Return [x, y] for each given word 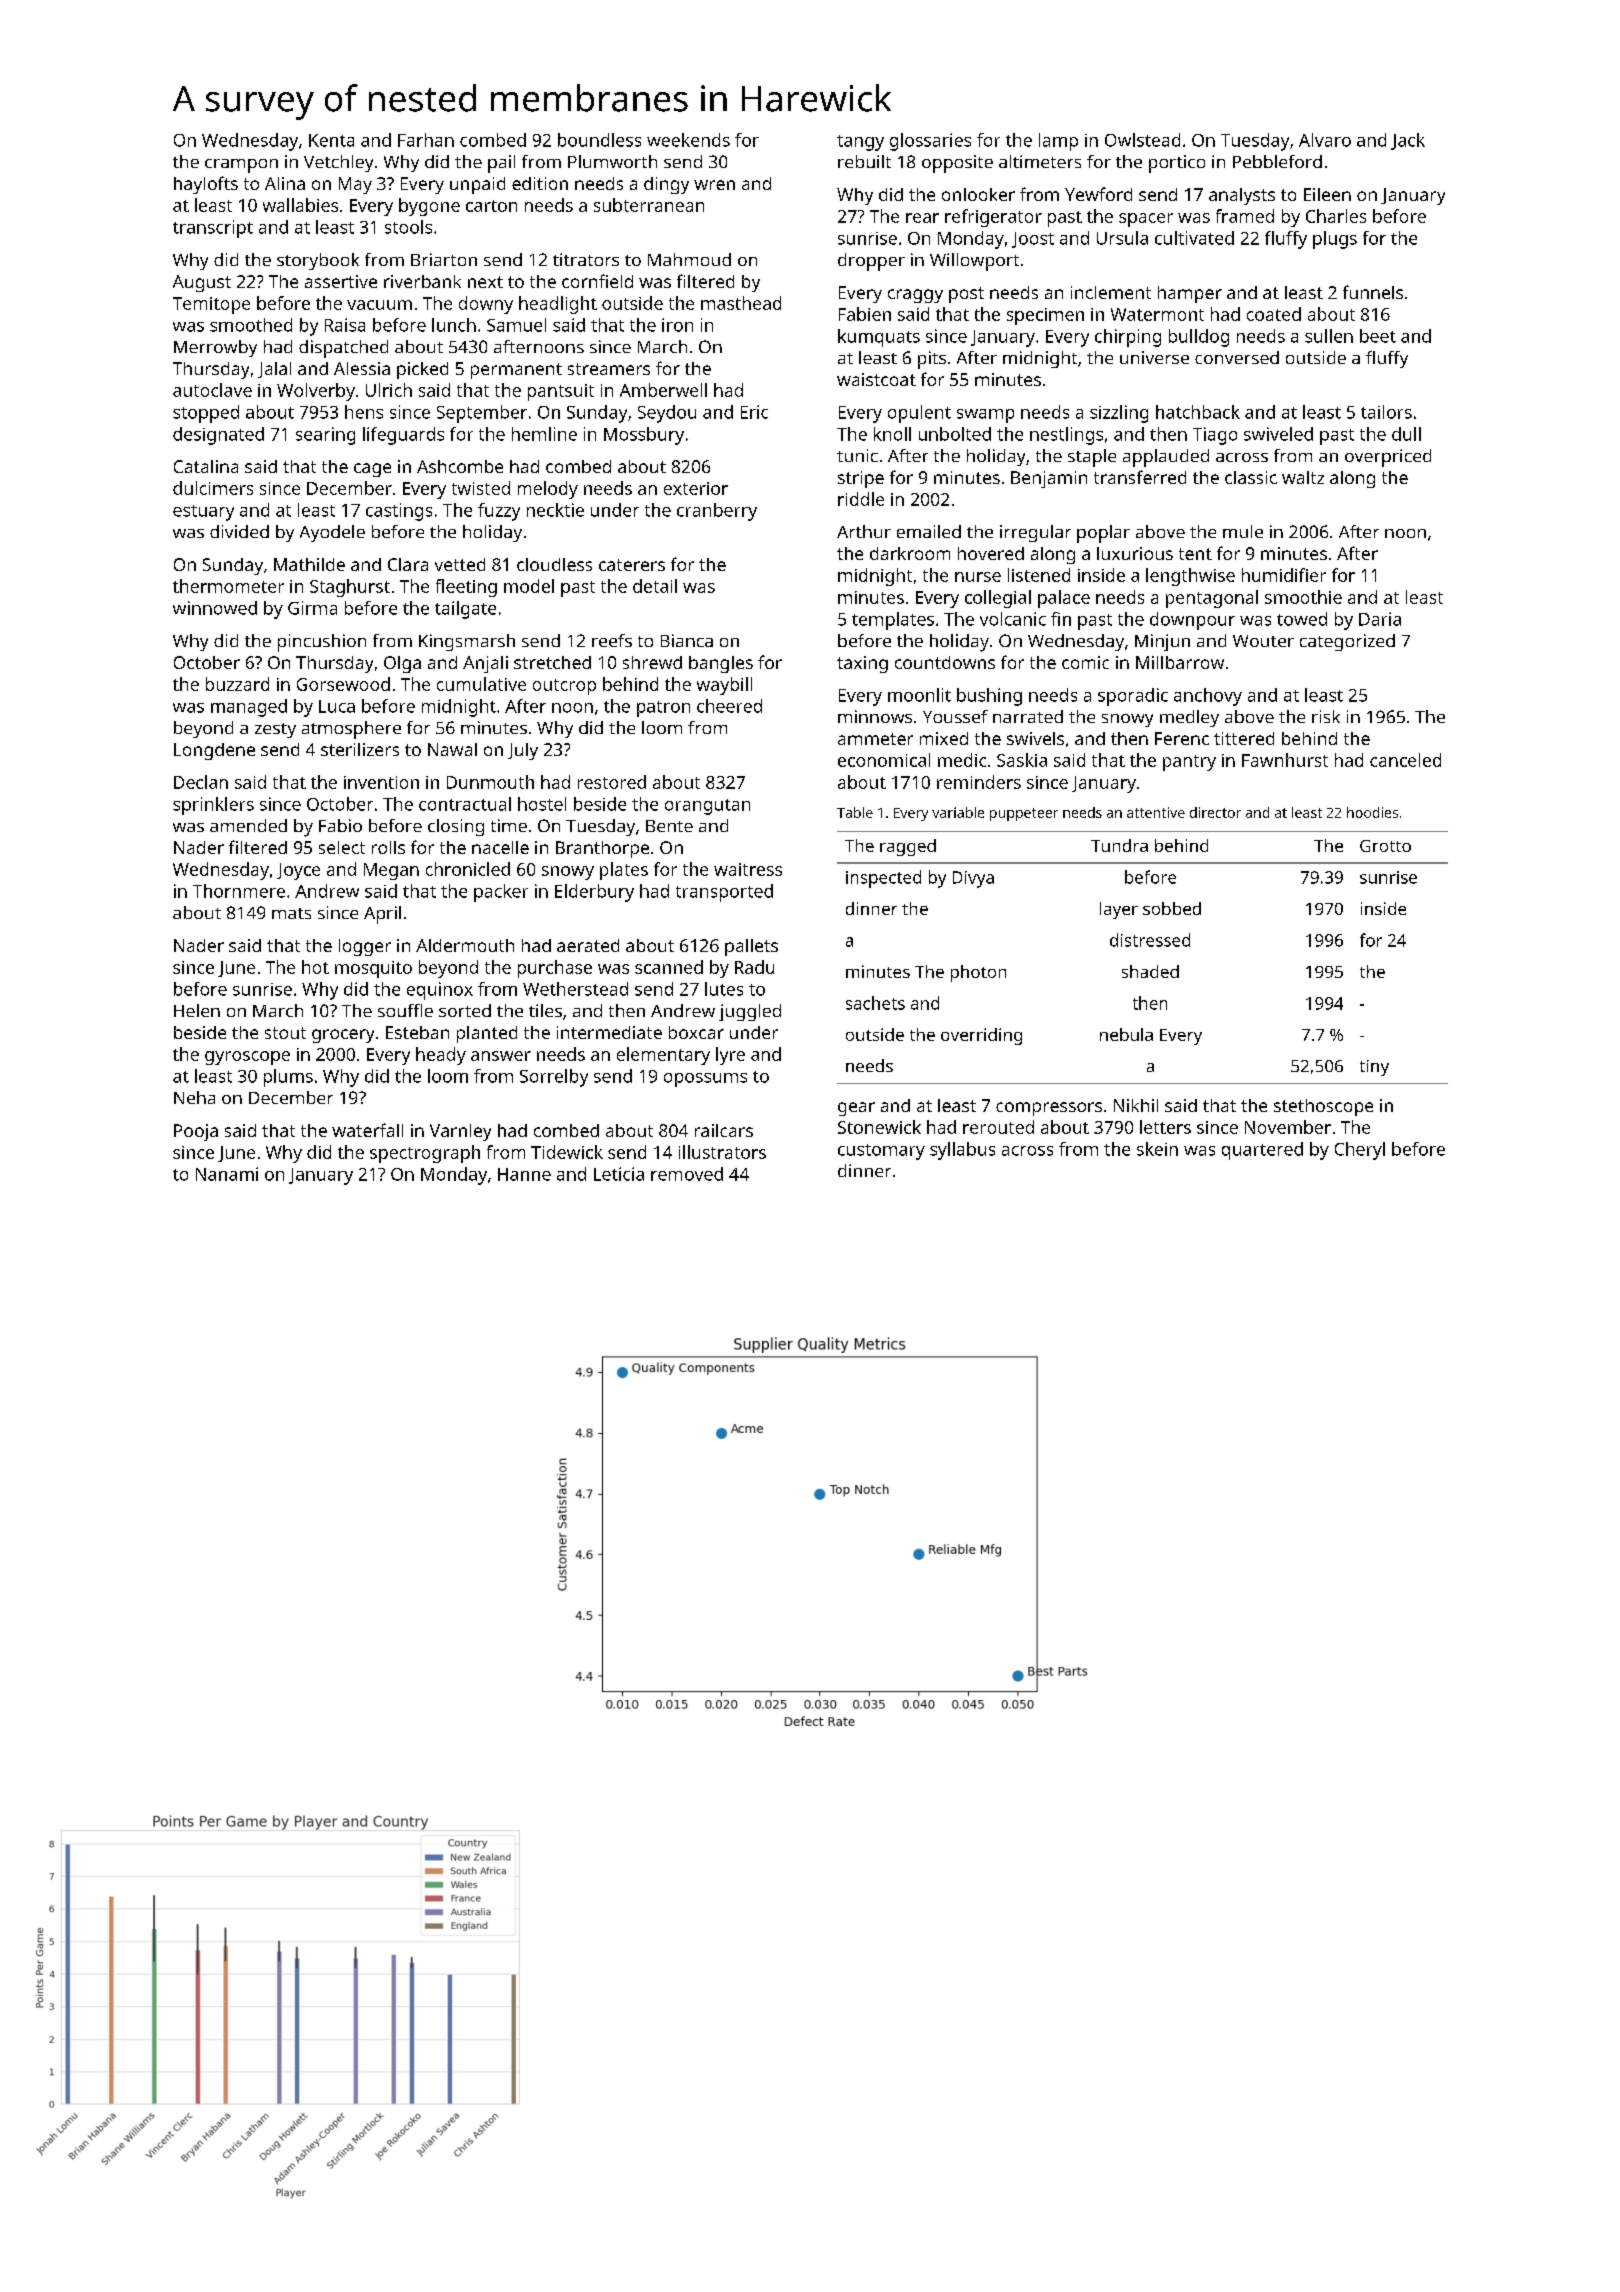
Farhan [426, 140]
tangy [860, 143]
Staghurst [350, 588]
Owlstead [1142, 140]
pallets [751, 947]
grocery [343, 1036]
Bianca [687, 640]
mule [1243, 531]
